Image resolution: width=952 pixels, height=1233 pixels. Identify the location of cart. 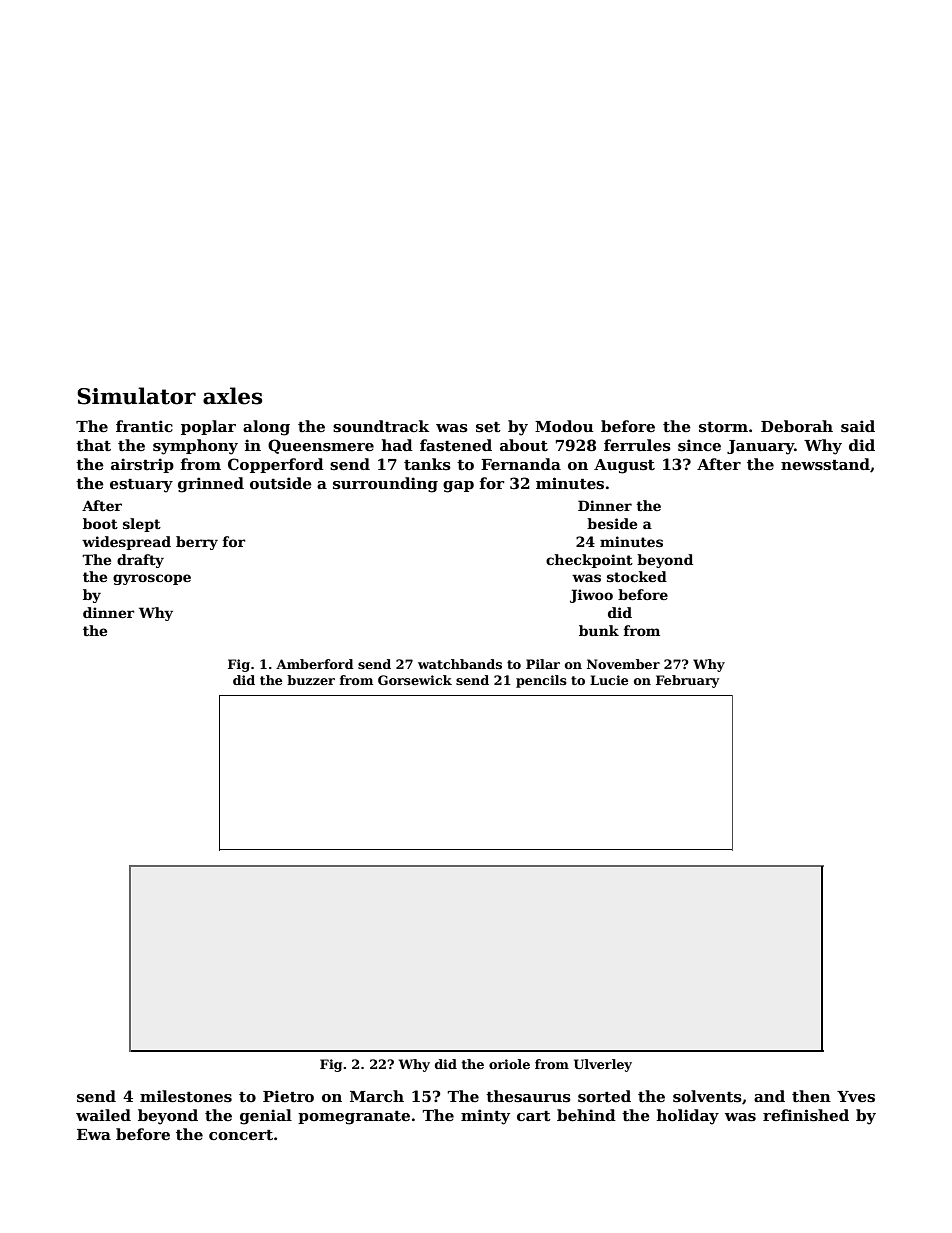
(534, 1116).
